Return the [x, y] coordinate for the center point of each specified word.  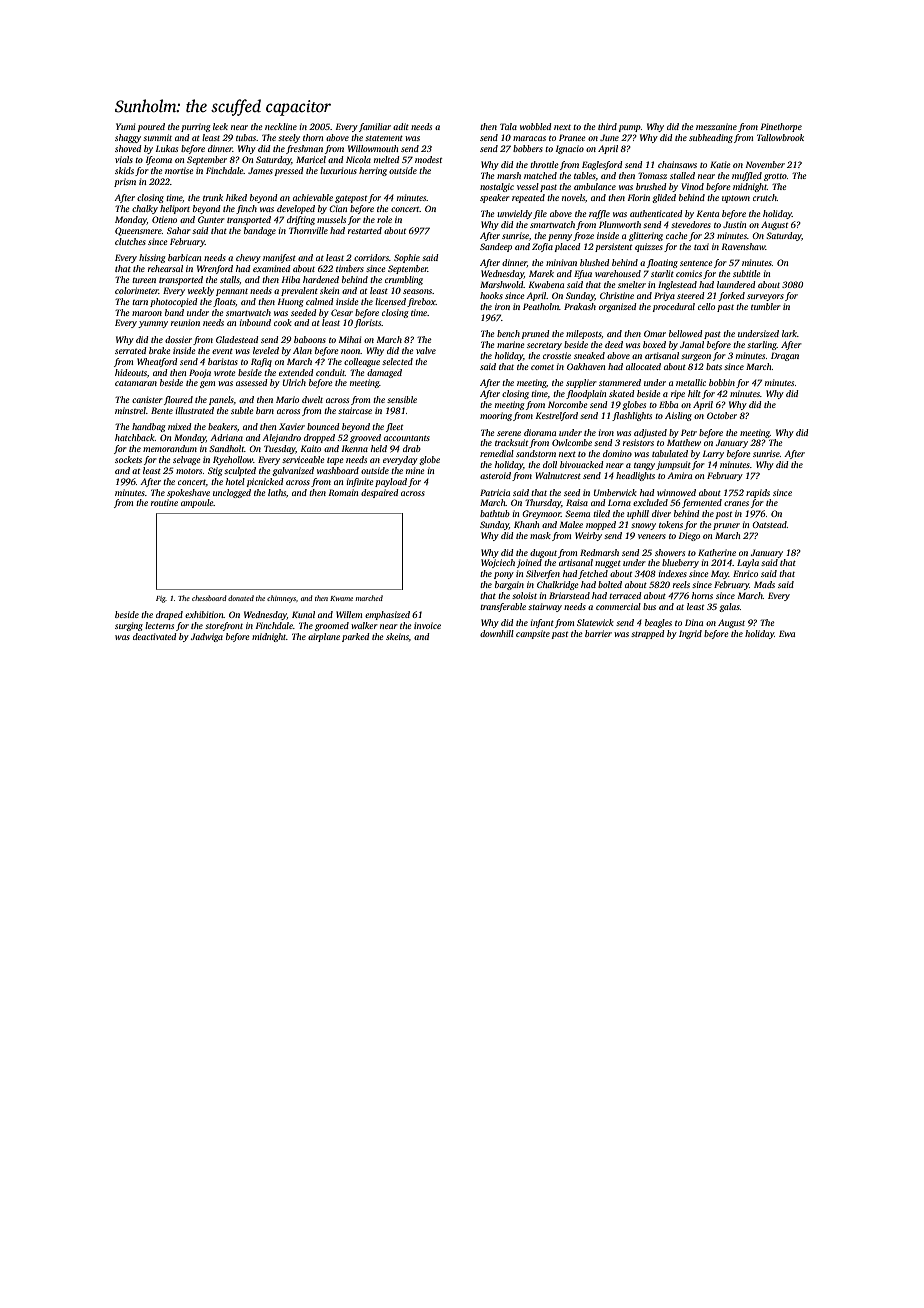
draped [169, 615]
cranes [736, 503]
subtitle [746, 273]
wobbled [535, 126]
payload [391, 482]
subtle [242, 410]
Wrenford [215, 269]
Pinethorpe [781, 127]
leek [220, 126]
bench [508, 333]
